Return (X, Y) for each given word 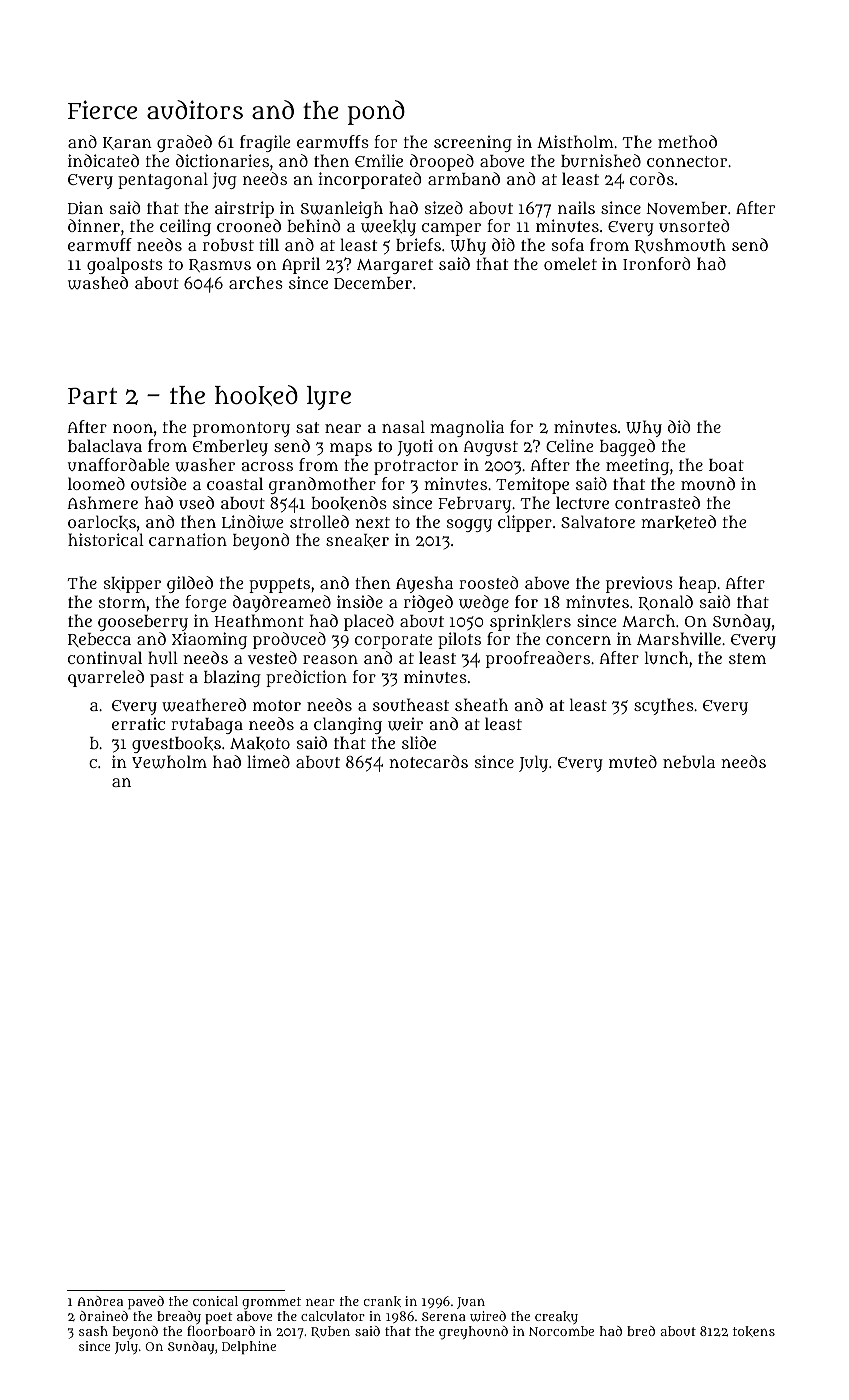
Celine (570, 445)
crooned (249, 225)
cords (652, 178)
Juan (471, 1303)
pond (376, 112)
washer (205, 465)
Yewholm (169, 762)
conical (215, 1301)
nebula (689, 761)
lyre (329, 398)
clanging (348, 725)
